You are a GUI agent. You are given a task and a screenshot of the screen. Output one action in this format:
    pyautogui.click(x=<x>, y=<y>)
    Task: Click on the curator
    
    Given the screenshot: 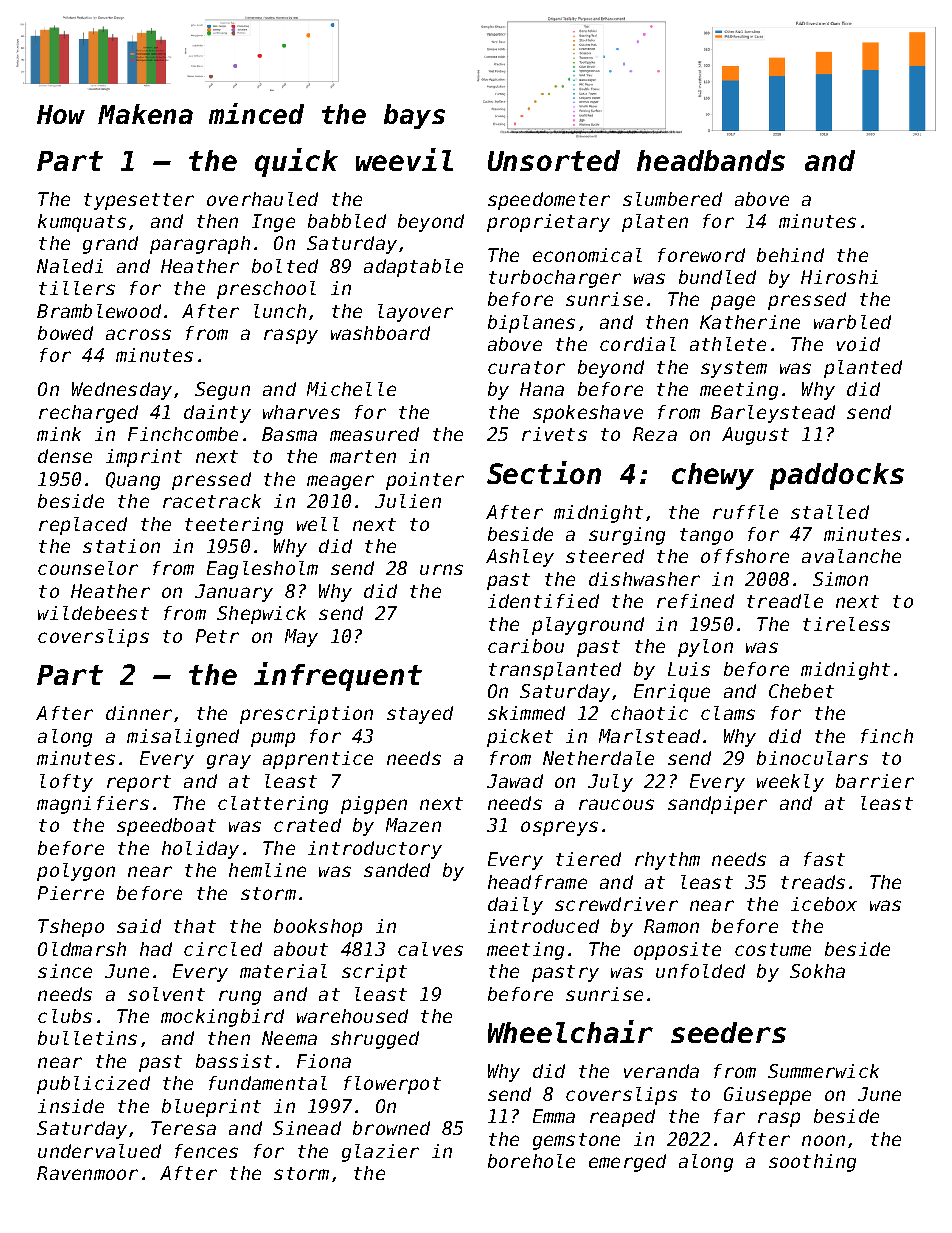 What is the action you would take?
    pyautogui.click(x=526, y=367)
